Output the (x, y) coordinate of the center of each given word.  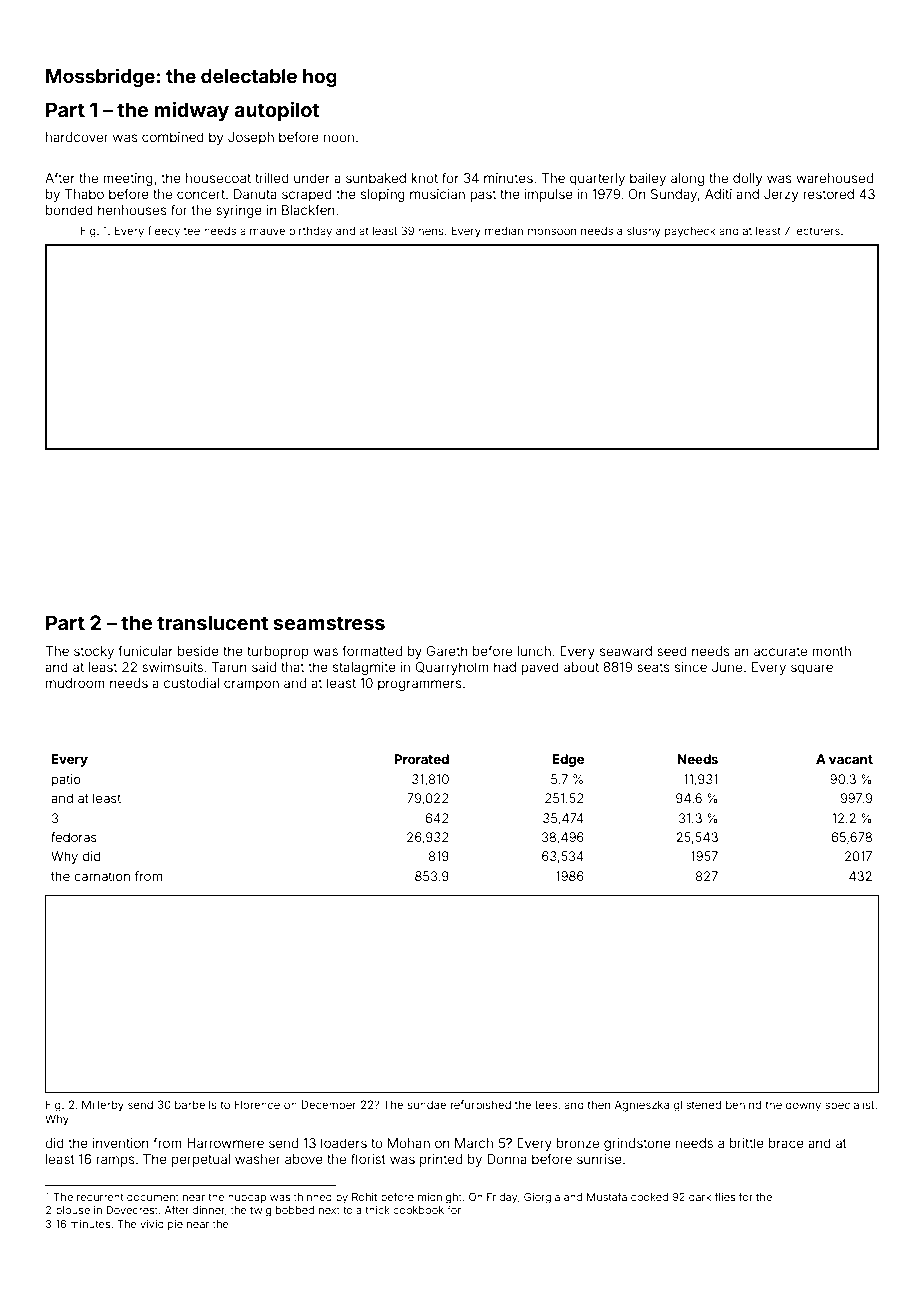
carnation (102, 876)
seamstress (329, 623)
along (687, 179)
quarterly (597, 179)
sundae (427, 1104)
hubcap (247, 1198)
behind (743, 1104)
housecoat (218, 178)
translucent (212, 622)
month (831, 651)
